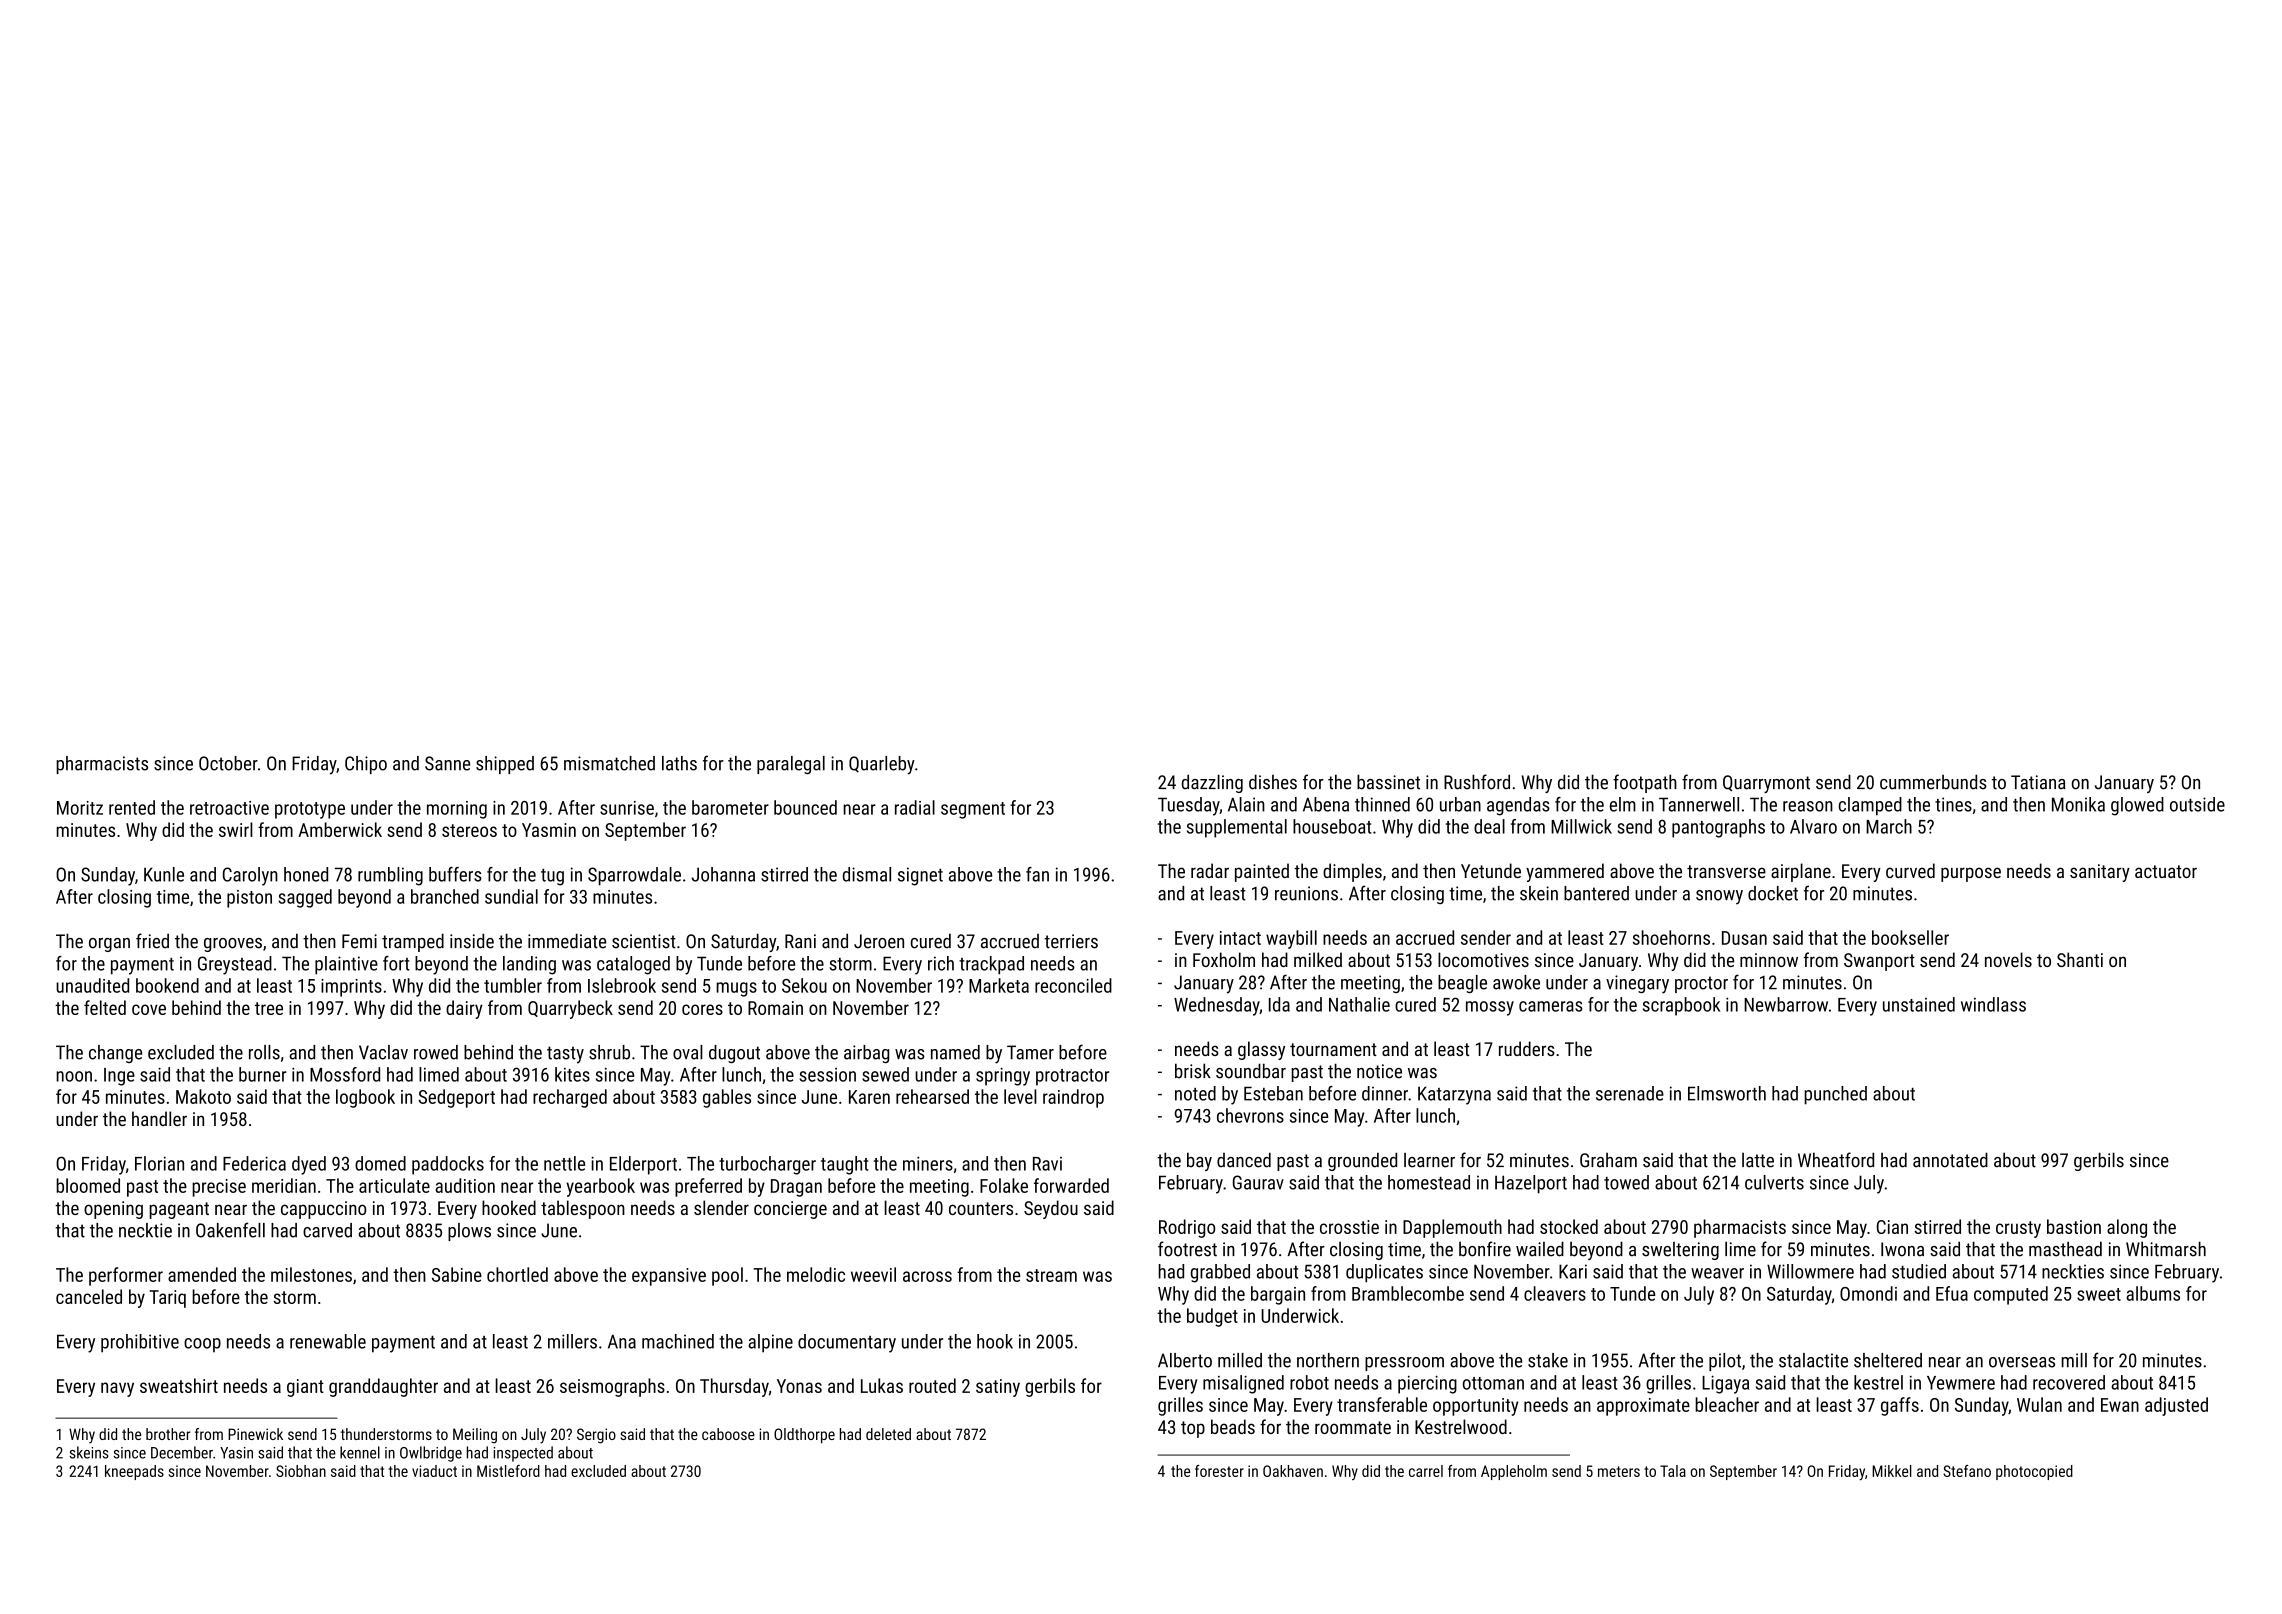 This image has height=1614, width=2282. Describe the element at coordinates (2127, 1228) in the image. I see `along` at that location.
